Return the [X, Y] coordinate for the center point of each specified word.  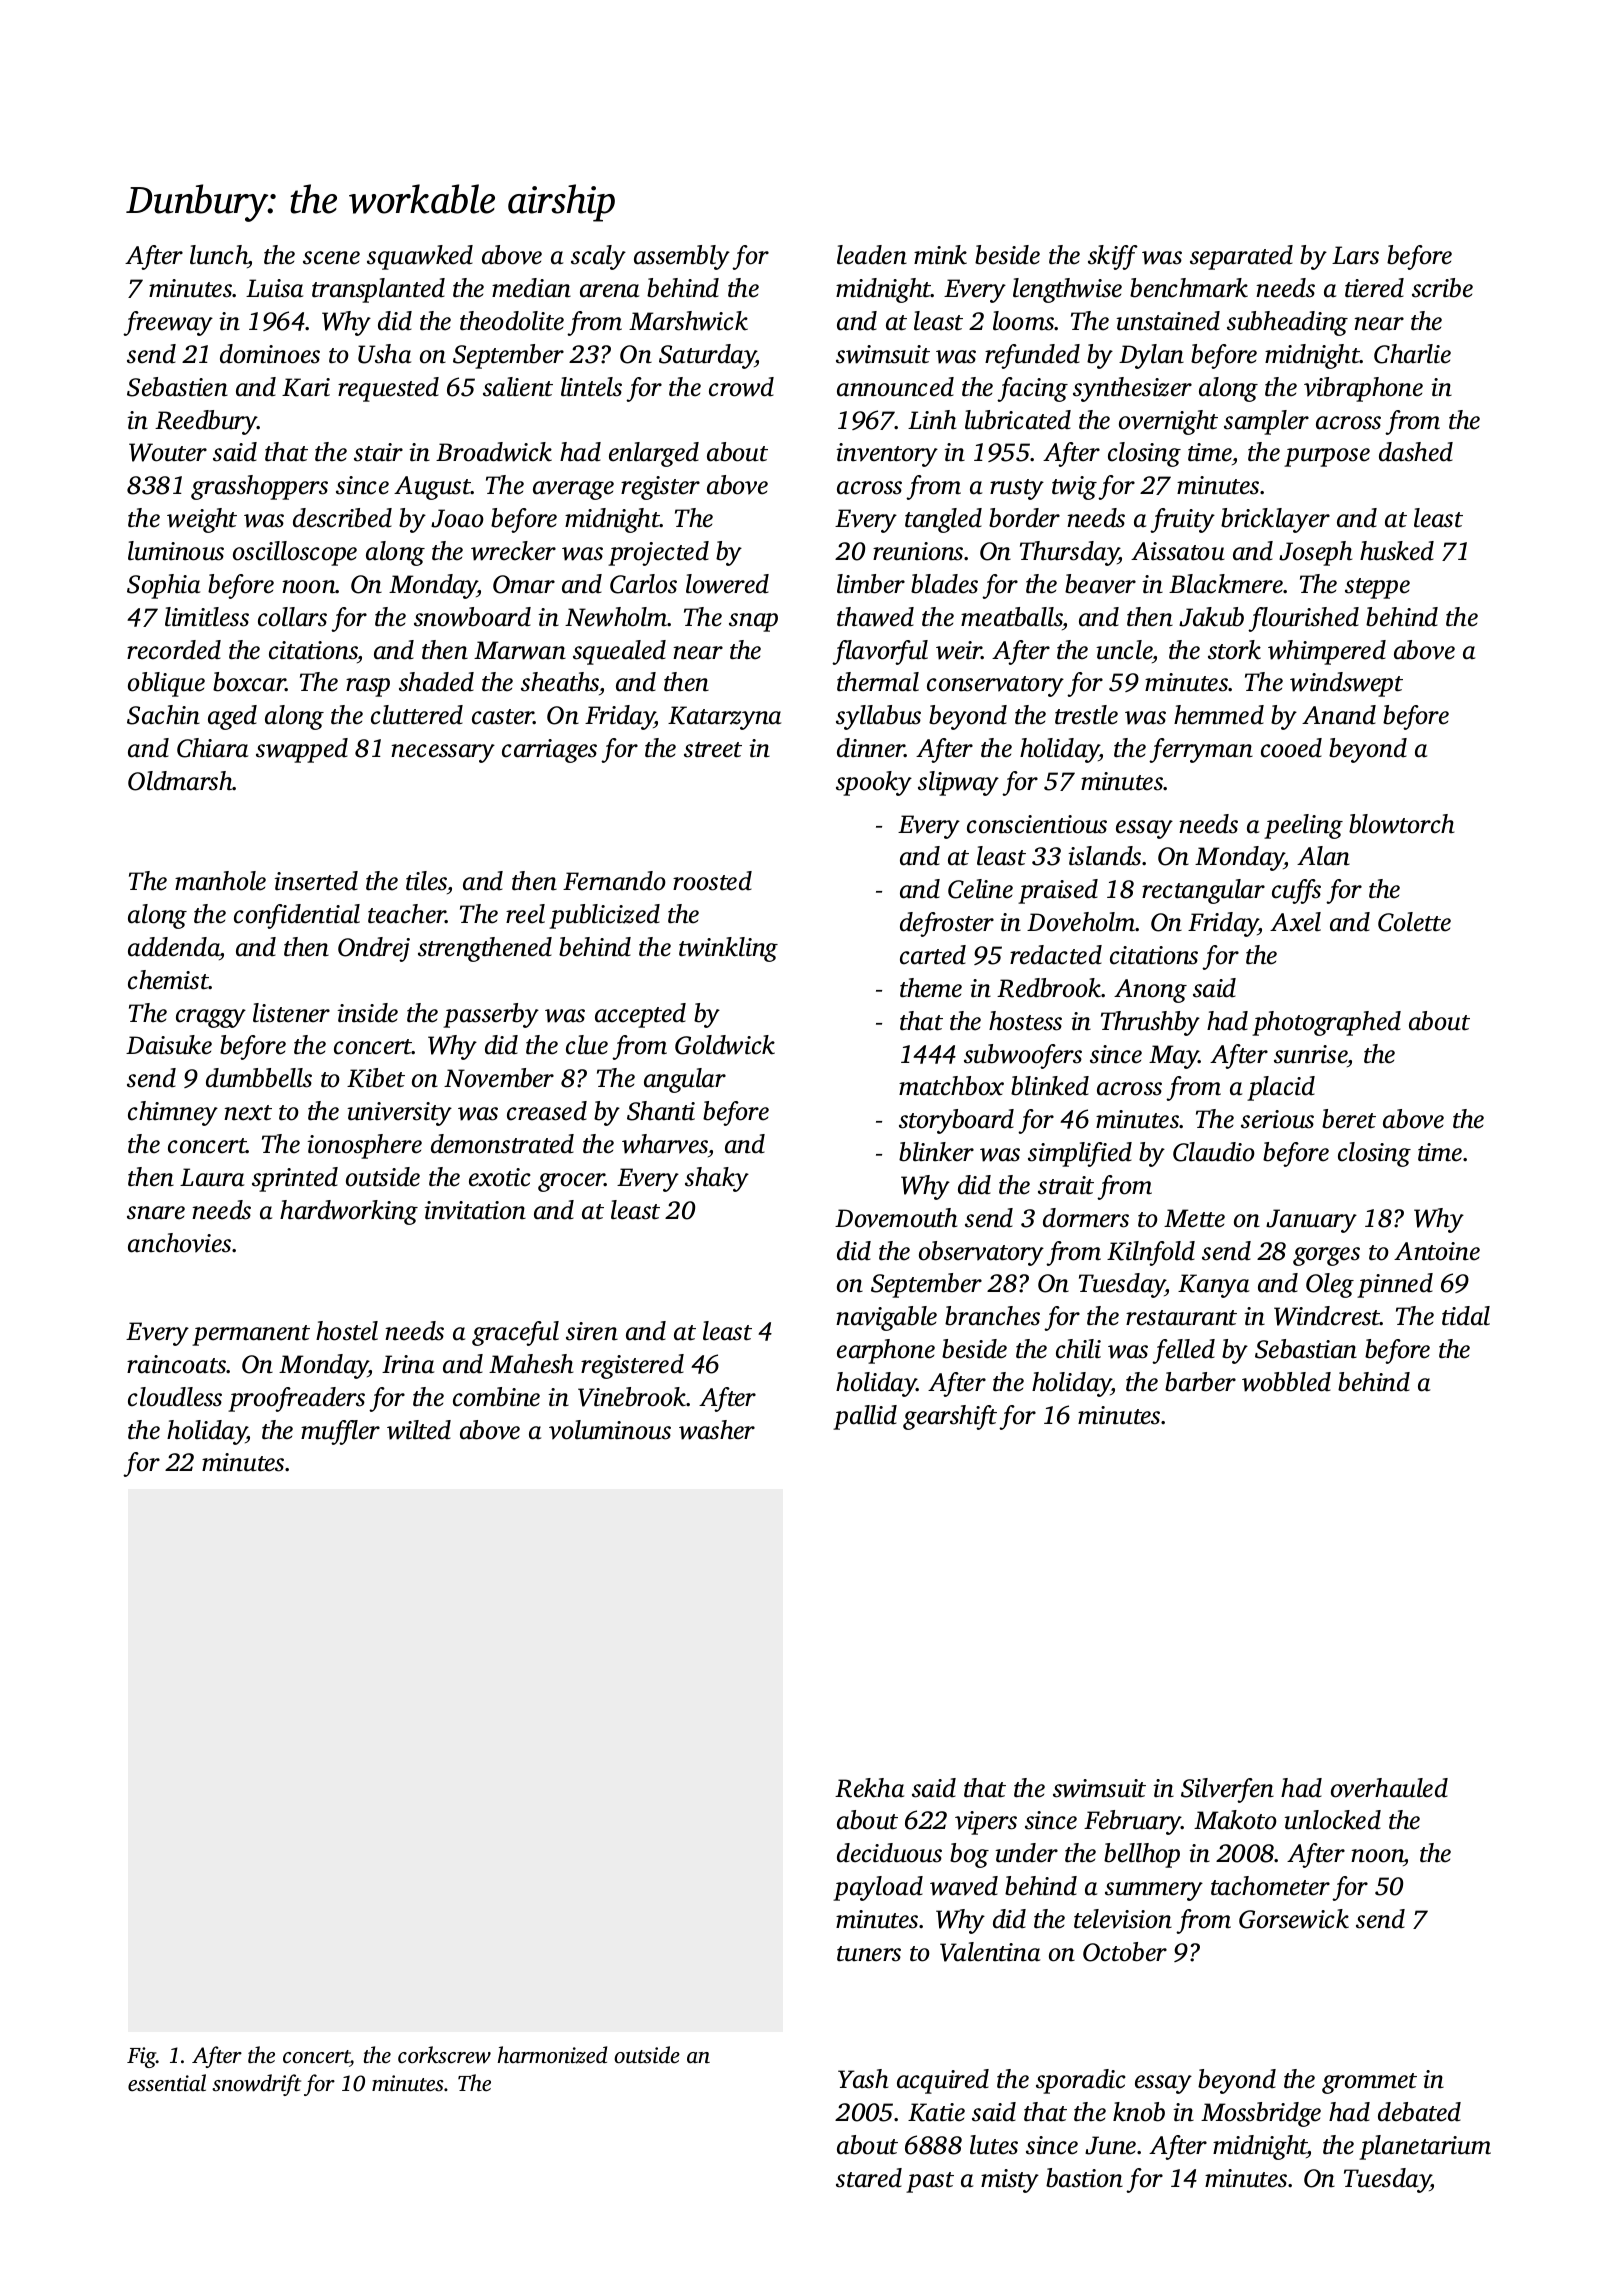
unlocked [1332, 1820]
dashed [1416, 452]
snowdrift [256, 2085]
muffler [340, 1432]
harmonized [552, 2055]
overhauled [1389, 1788]
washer [717, 1430]
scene [331, 258]
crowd [741, 387]
